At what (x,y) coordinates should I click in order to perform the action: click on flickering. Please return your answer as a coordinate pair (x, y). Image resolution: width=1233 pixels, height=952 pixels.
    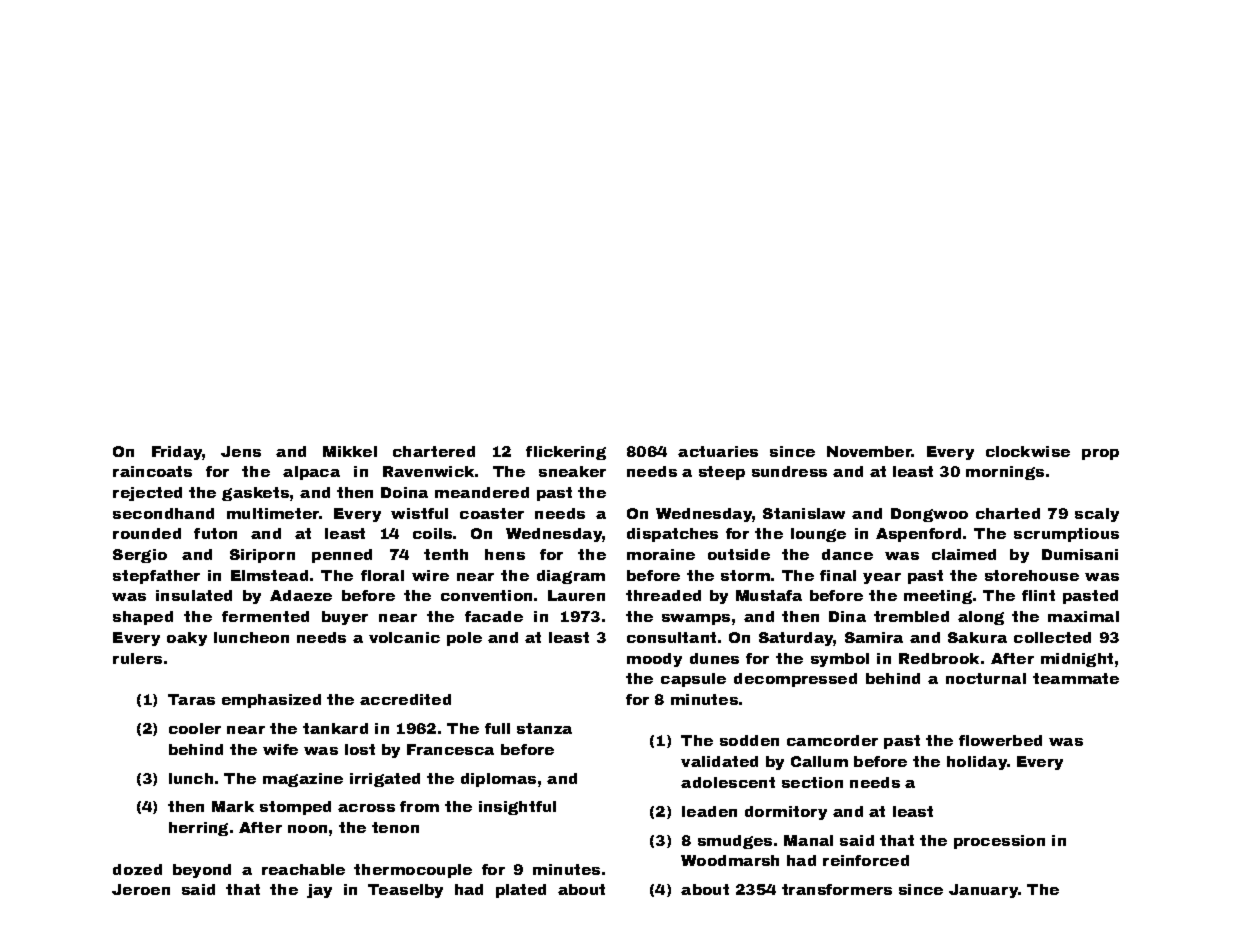
    Looking at the image, I should click on (566, 453).
